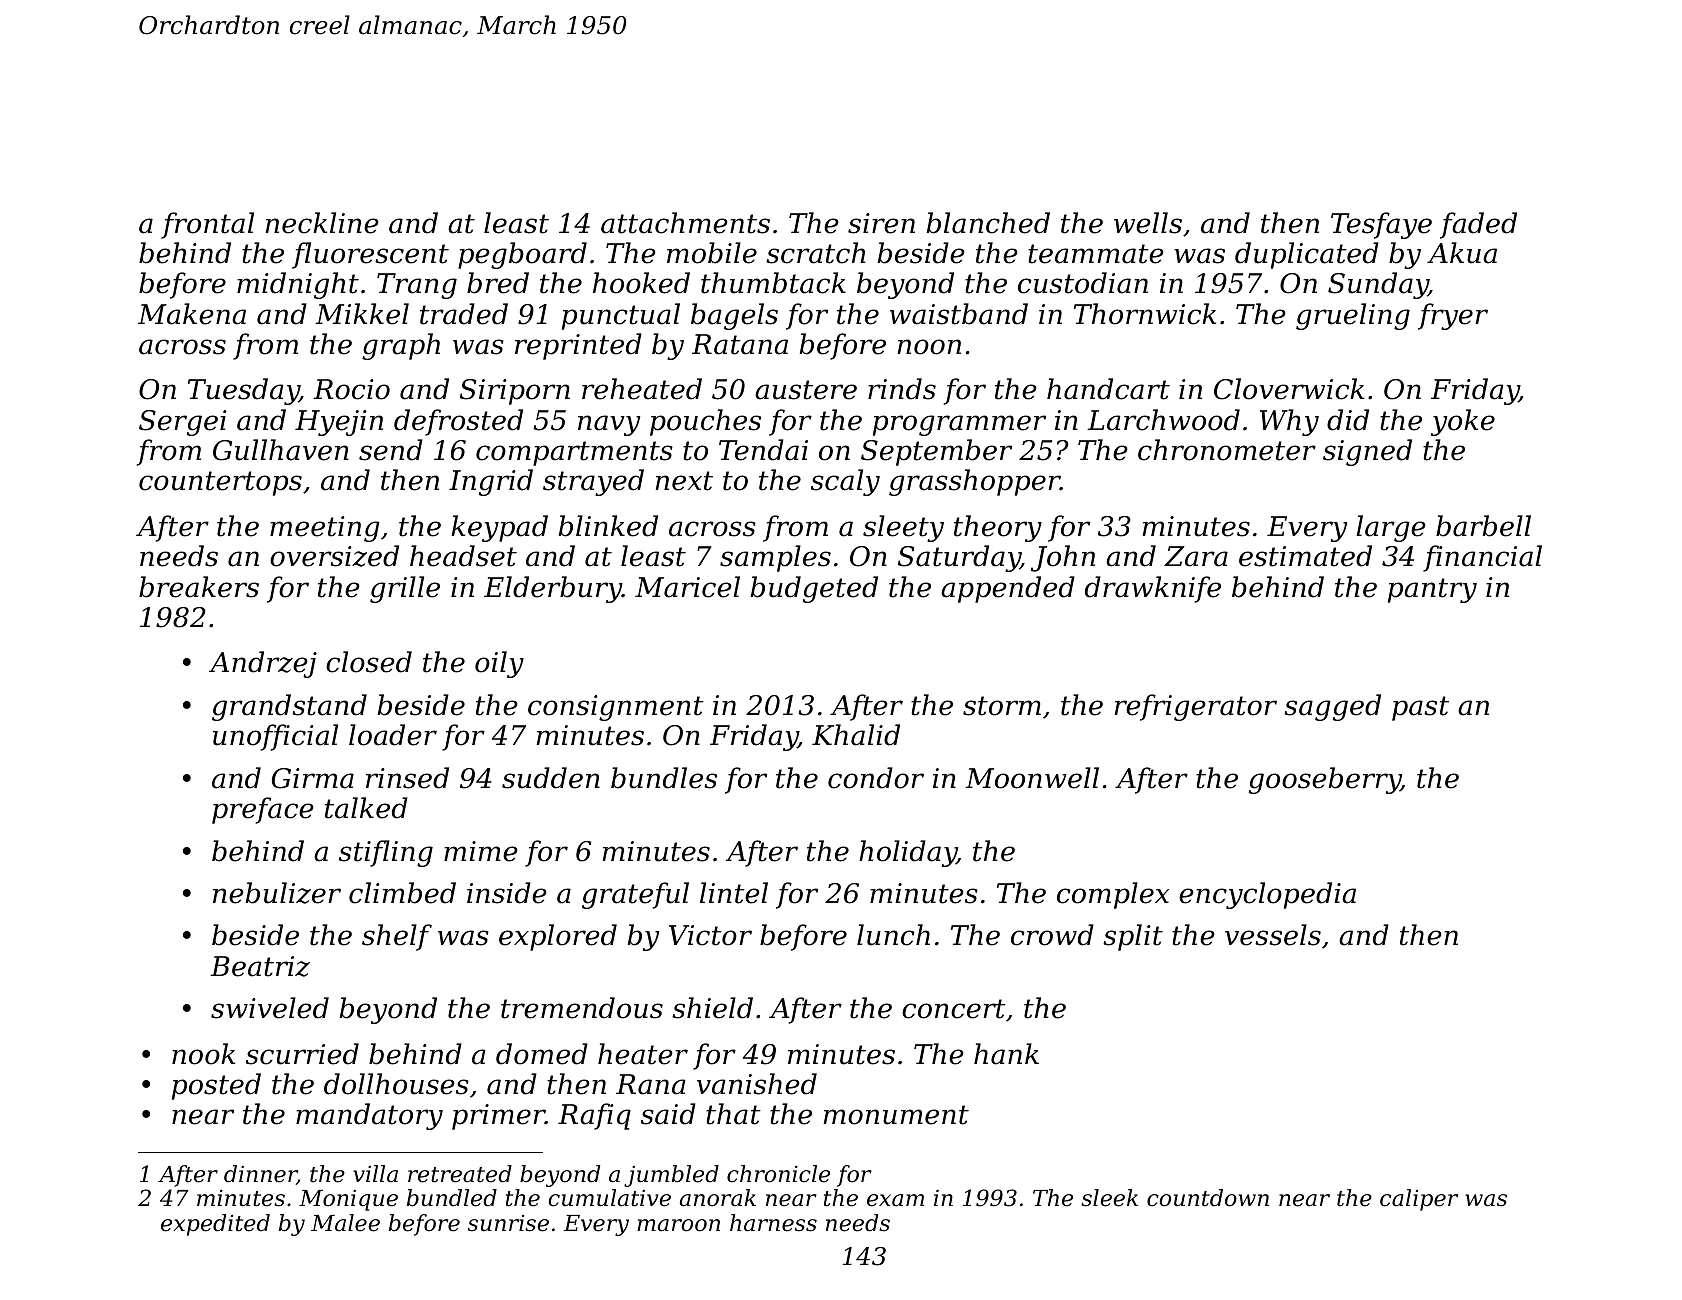 This screenshot has height=1300, width=1682. Describe the element at coordinates (876, 778) in the screenshot. I see `condor` at that location.
